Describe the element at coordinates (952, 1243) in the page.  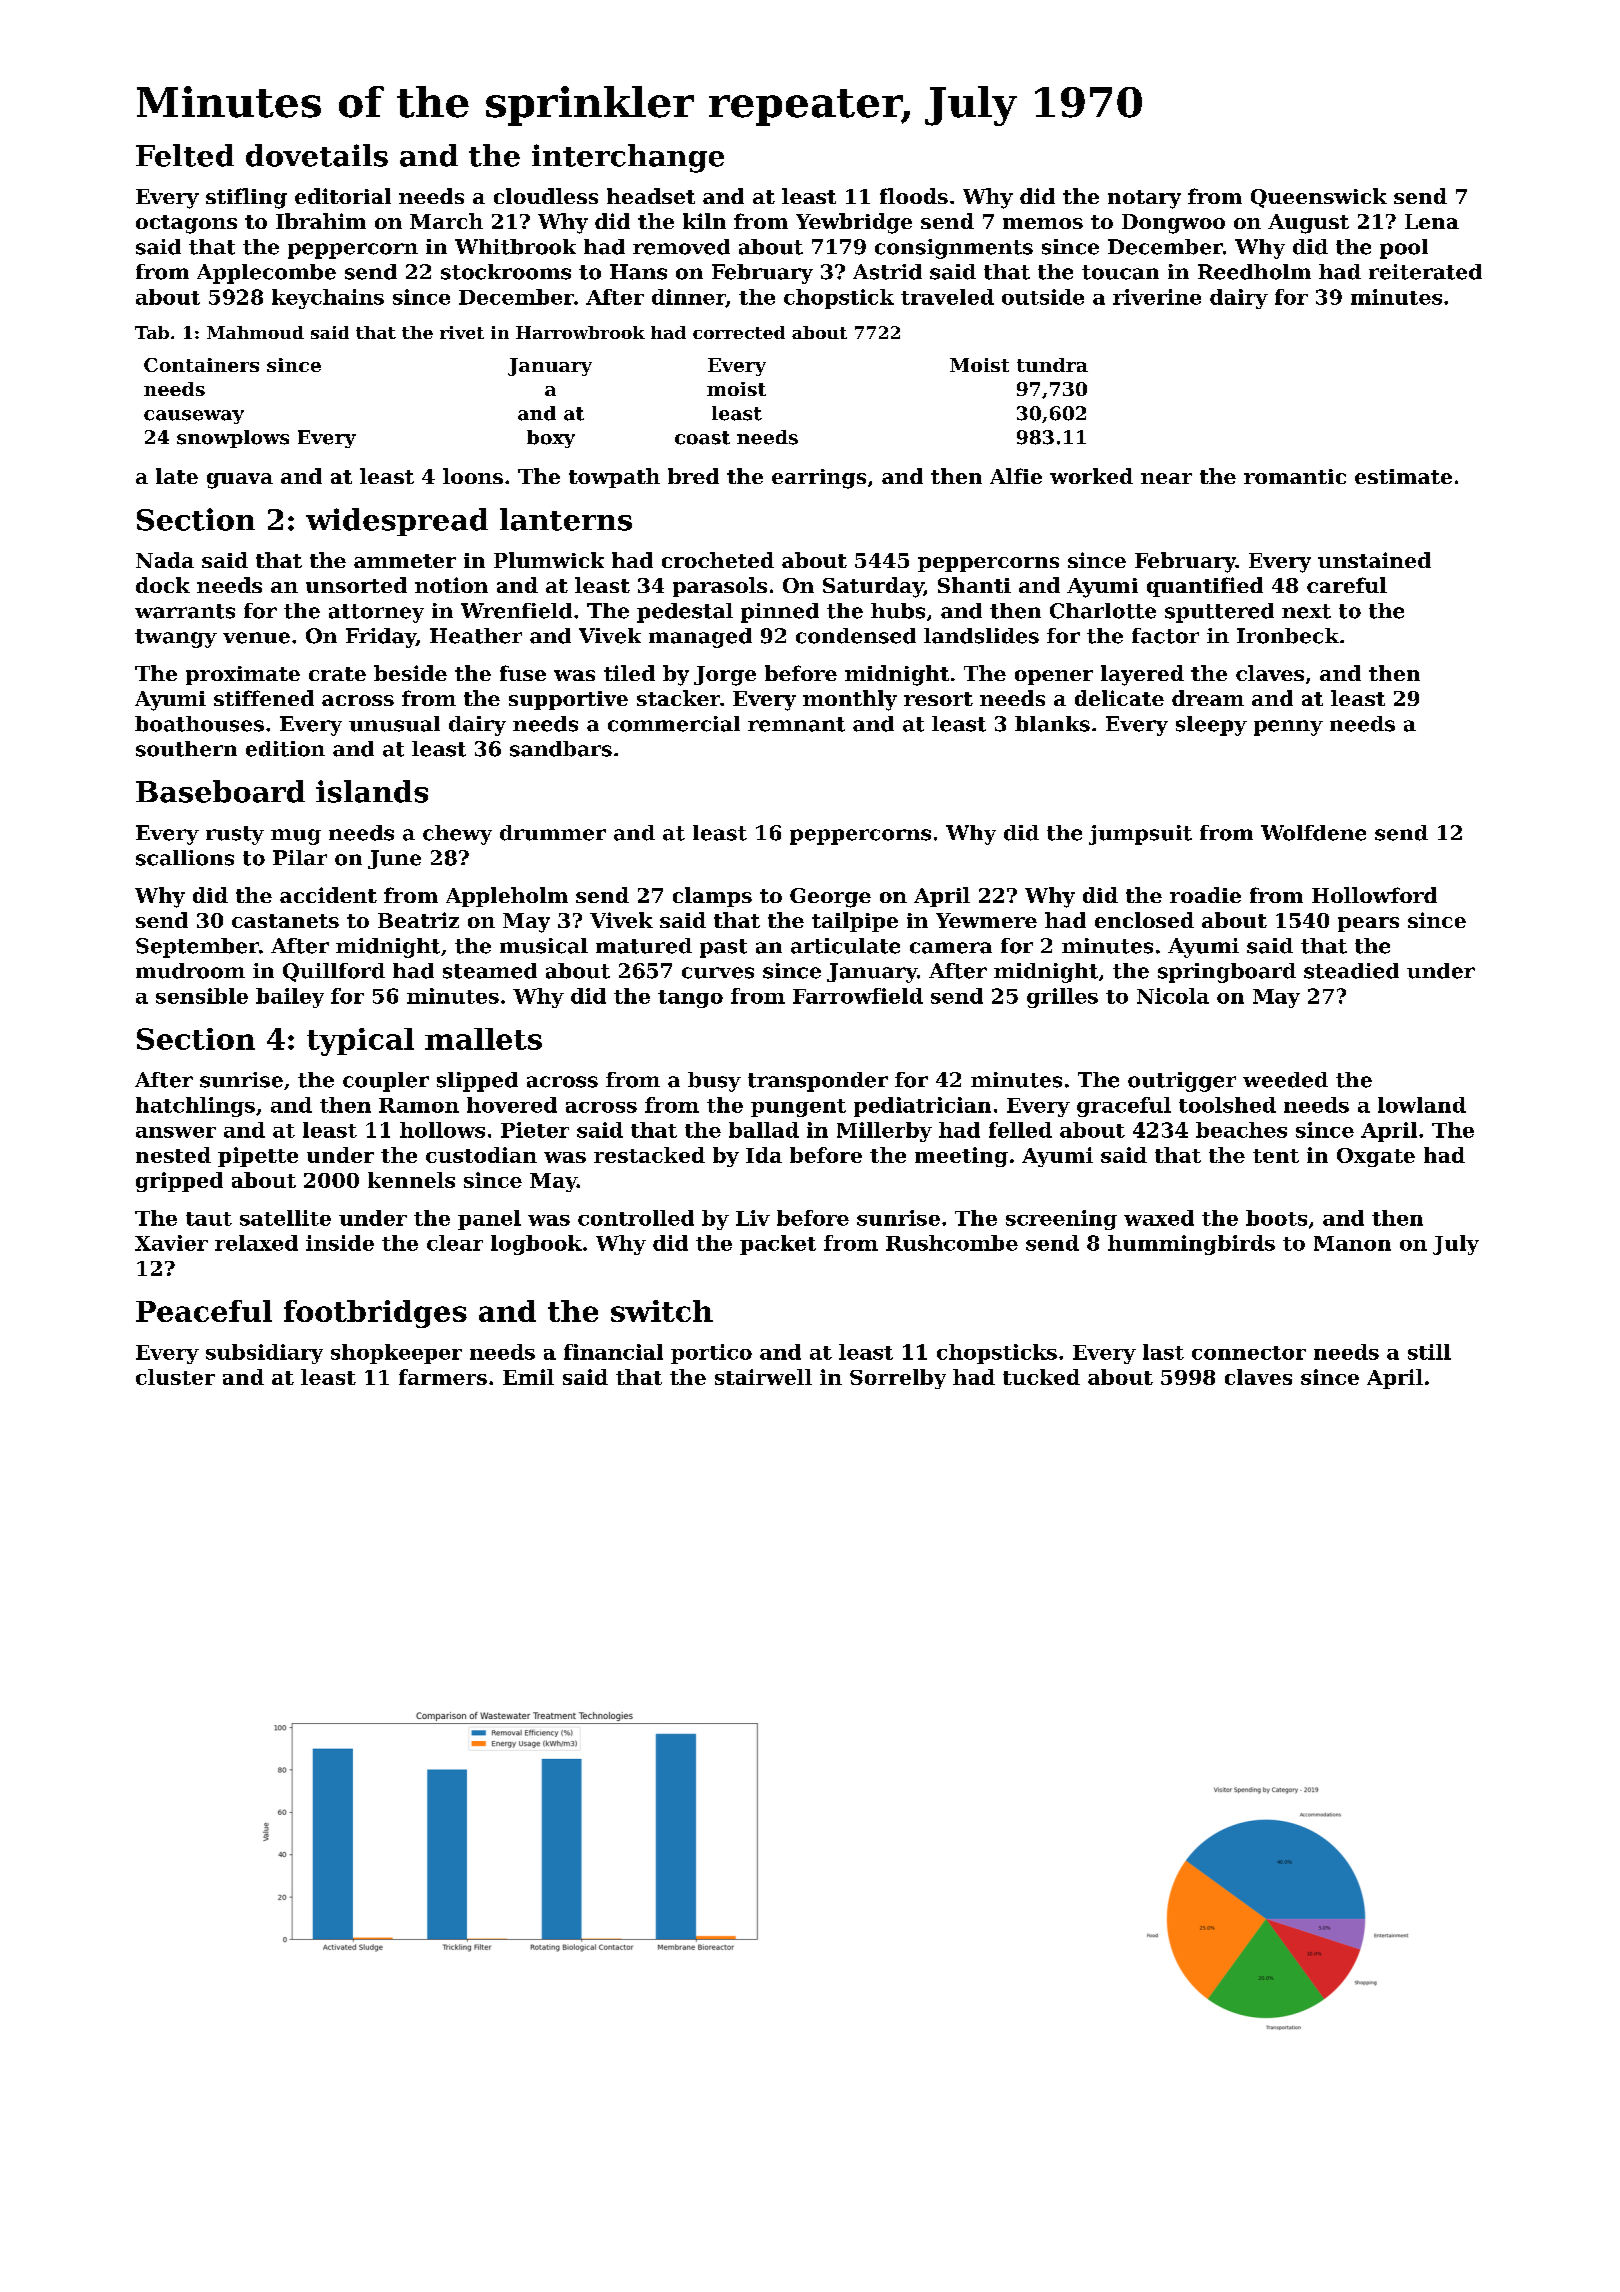
I see `Rushcombe` at that location.
